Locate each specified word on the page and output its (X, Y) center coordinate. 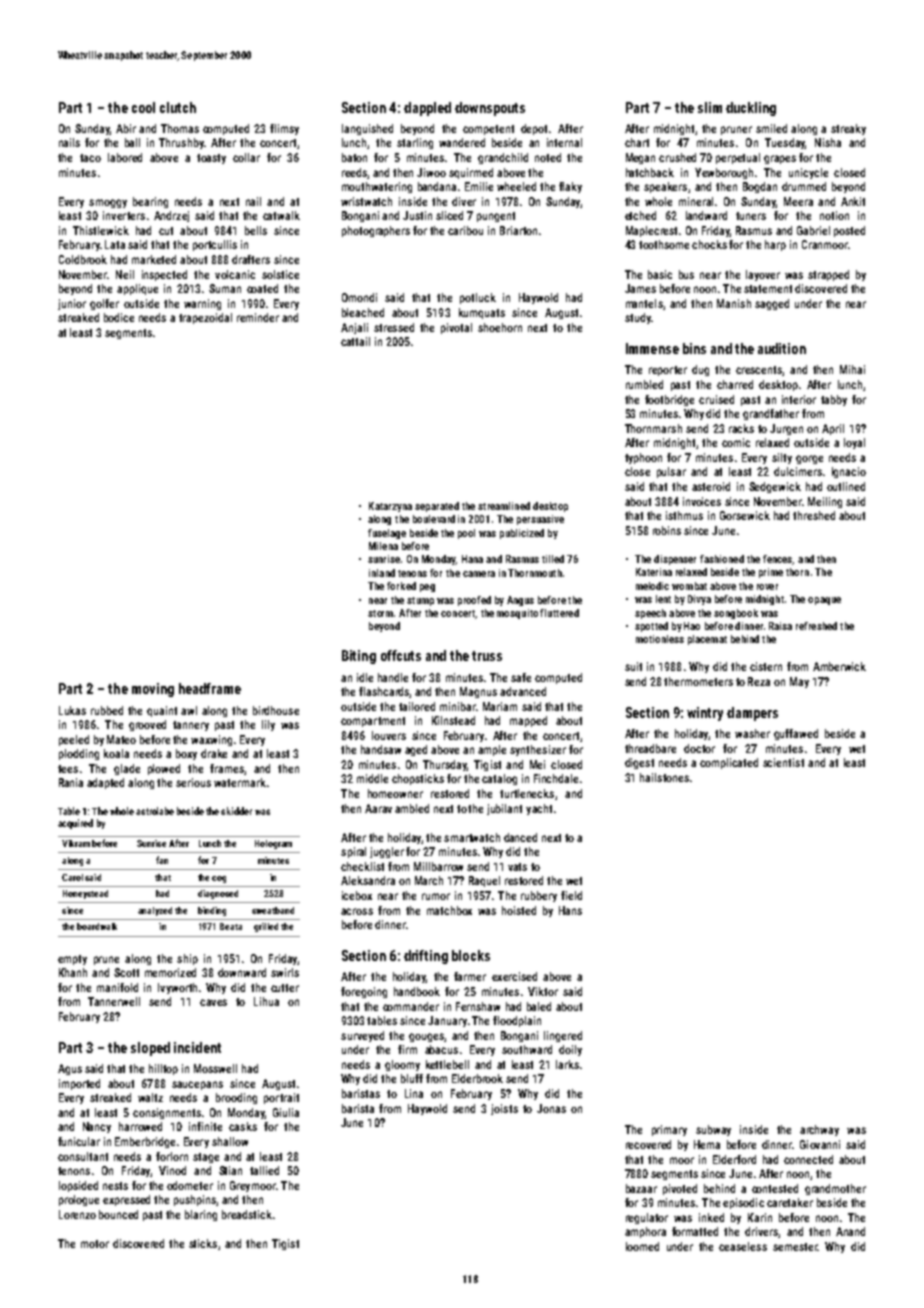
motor (95, 1244)
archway (819, 1130)
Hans (570, 910)
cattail (355, 341)
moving (153, 690)
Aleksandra (368, 880)
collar (246, 157)
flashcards (384, 692)
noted (548, 157)
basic (660, 274)
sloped (150, 1049)
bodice (119, 317)
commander (411, 1006)
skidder (236, 811)
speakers (665, 187)
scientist (783, 762)
